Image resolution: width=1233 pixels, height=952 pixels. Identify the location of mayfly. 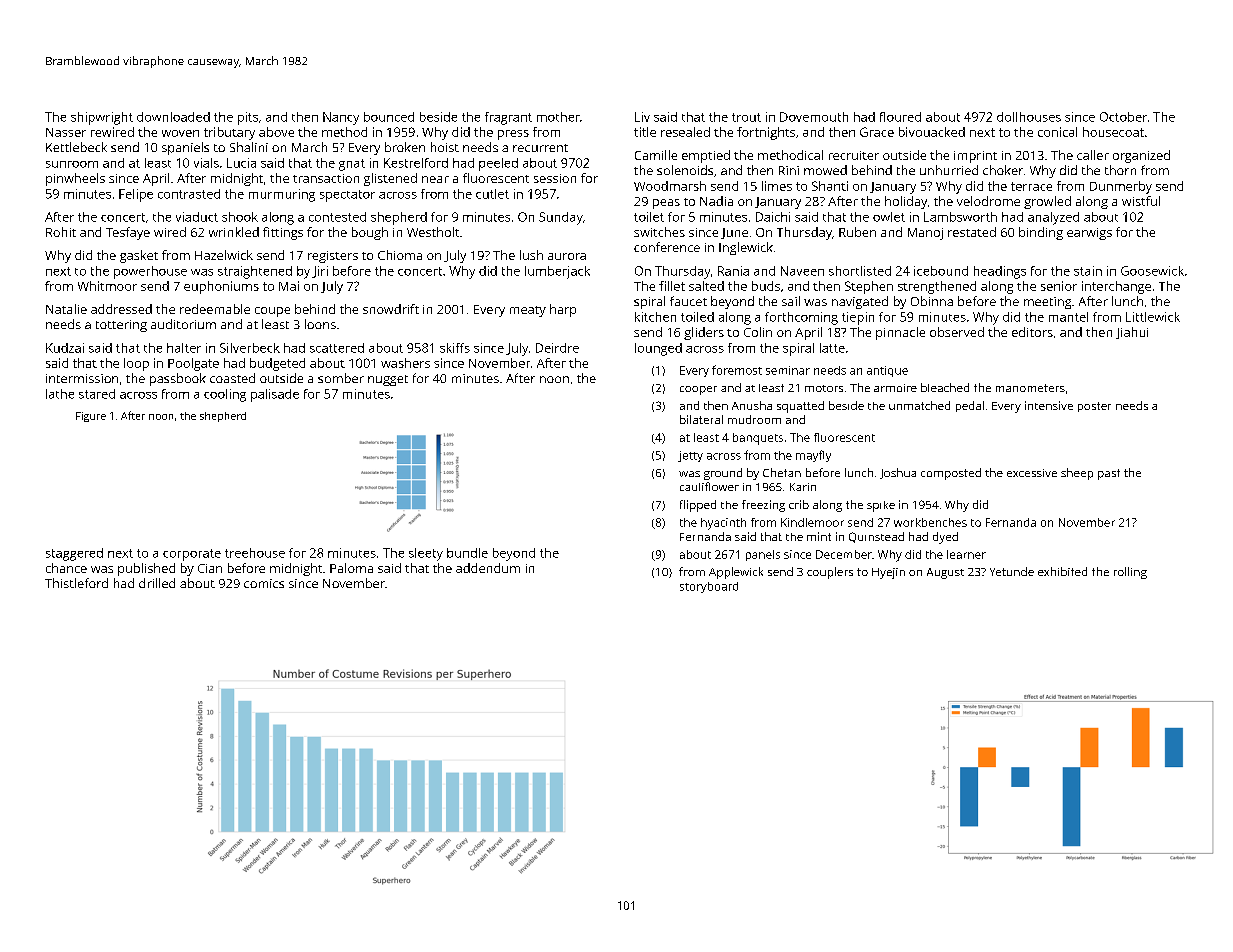
(813, 456).
